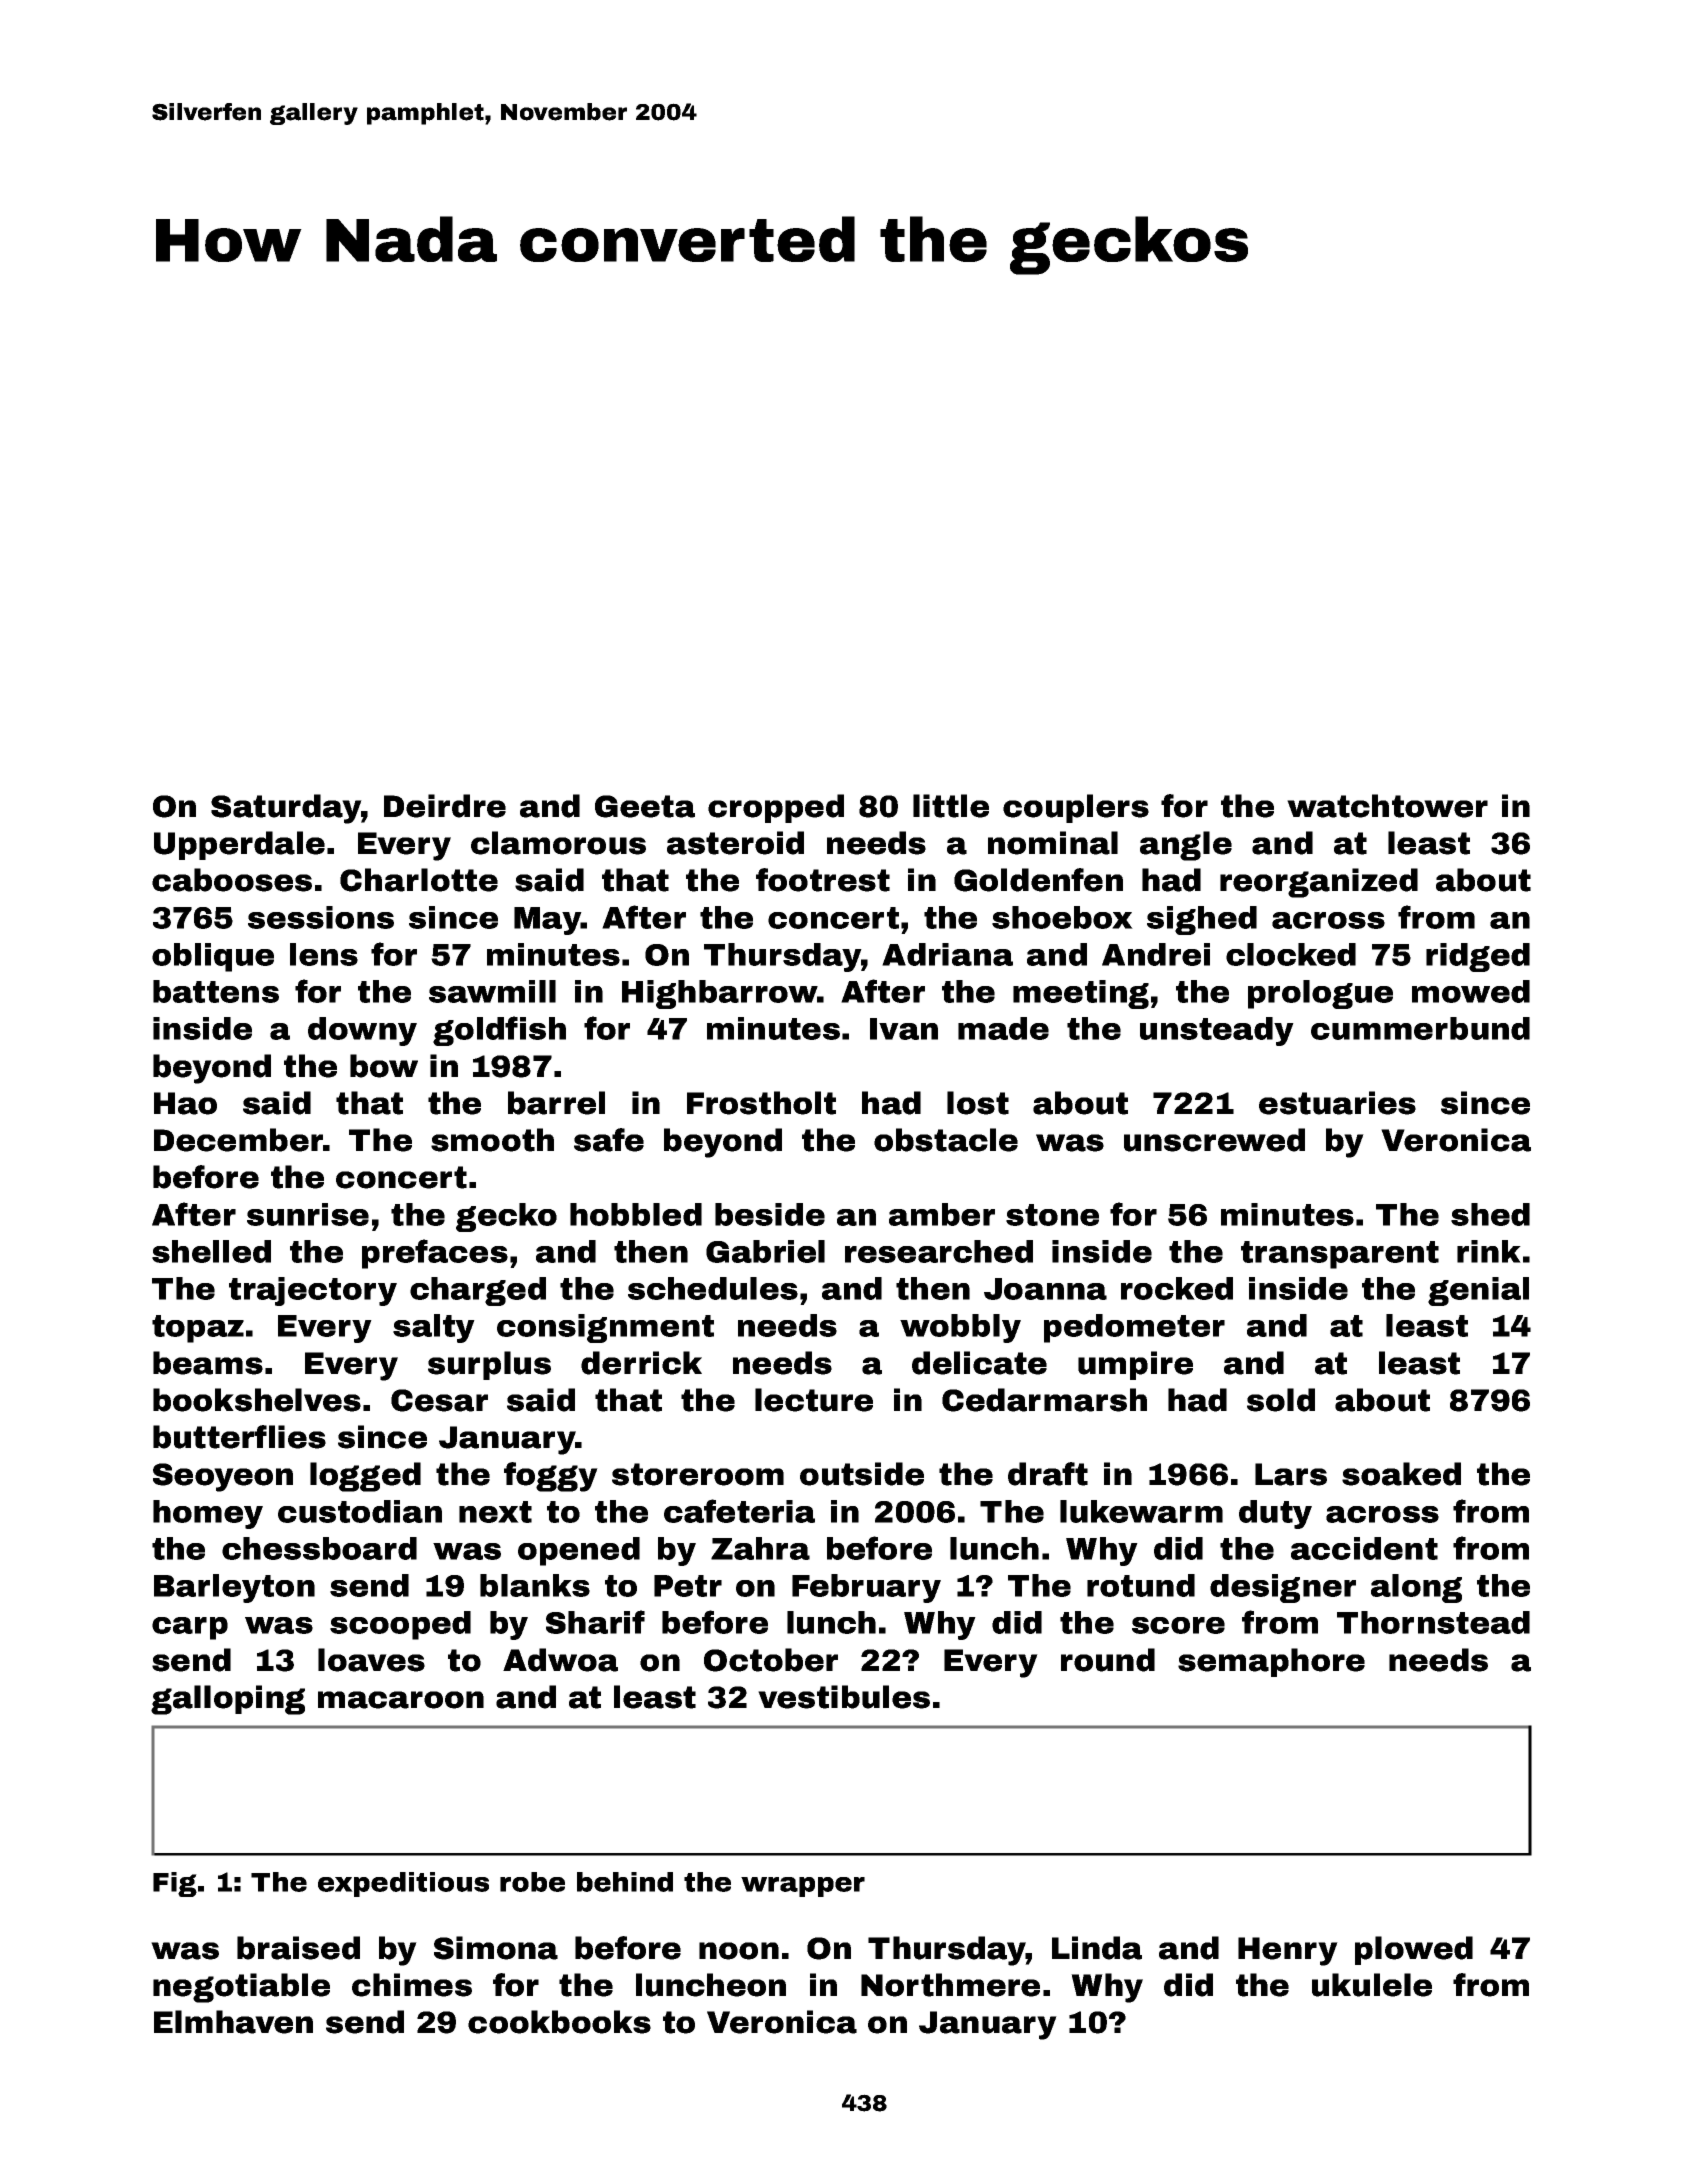 Image resolution: width=1683 pixels, height=2178 pixels. Describe the element at coordinates (241, 1988) in the page. I see `negotiable` at that location.
